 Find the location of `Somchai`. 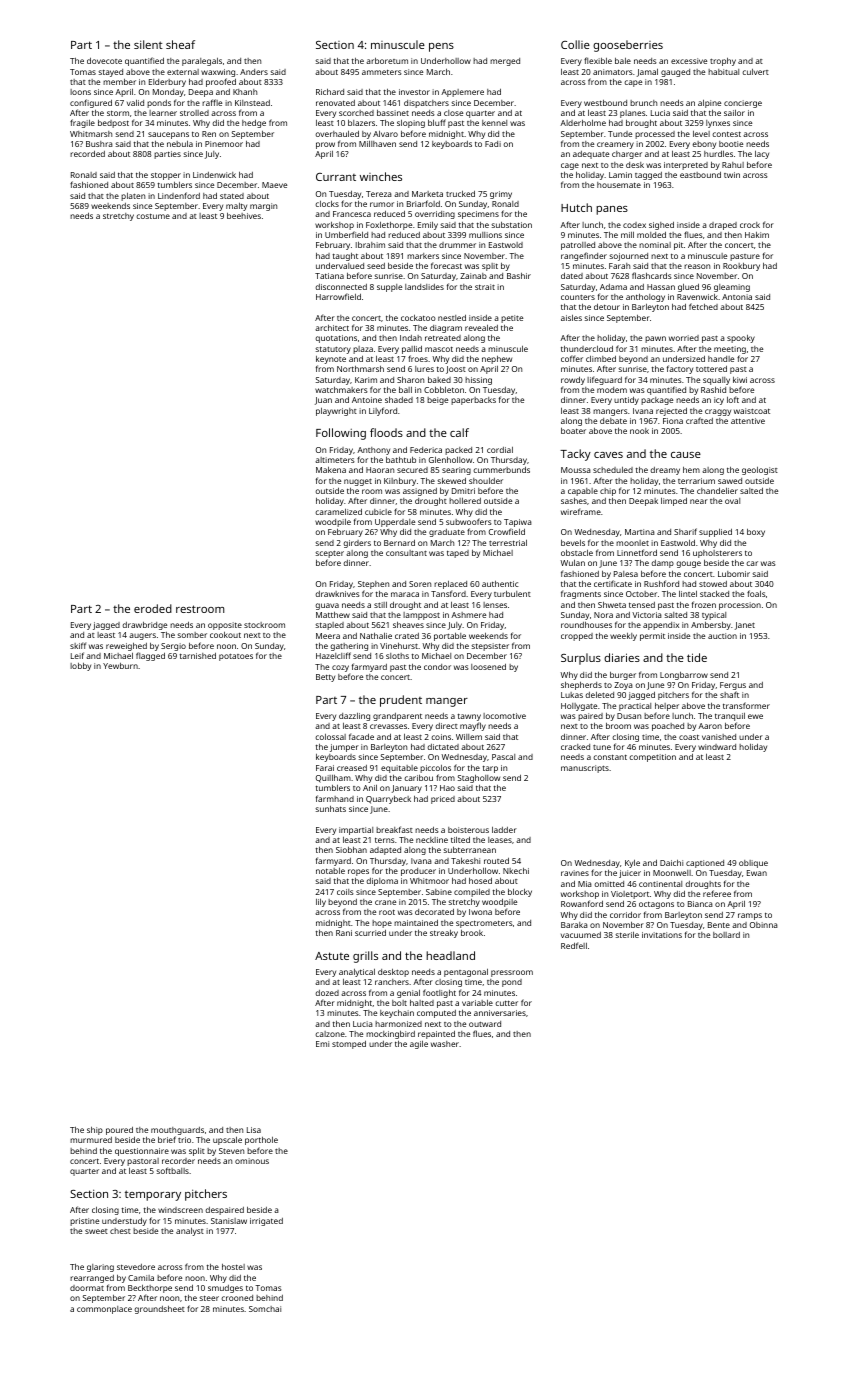

Somchai is located at coordinates (265, 1309).
